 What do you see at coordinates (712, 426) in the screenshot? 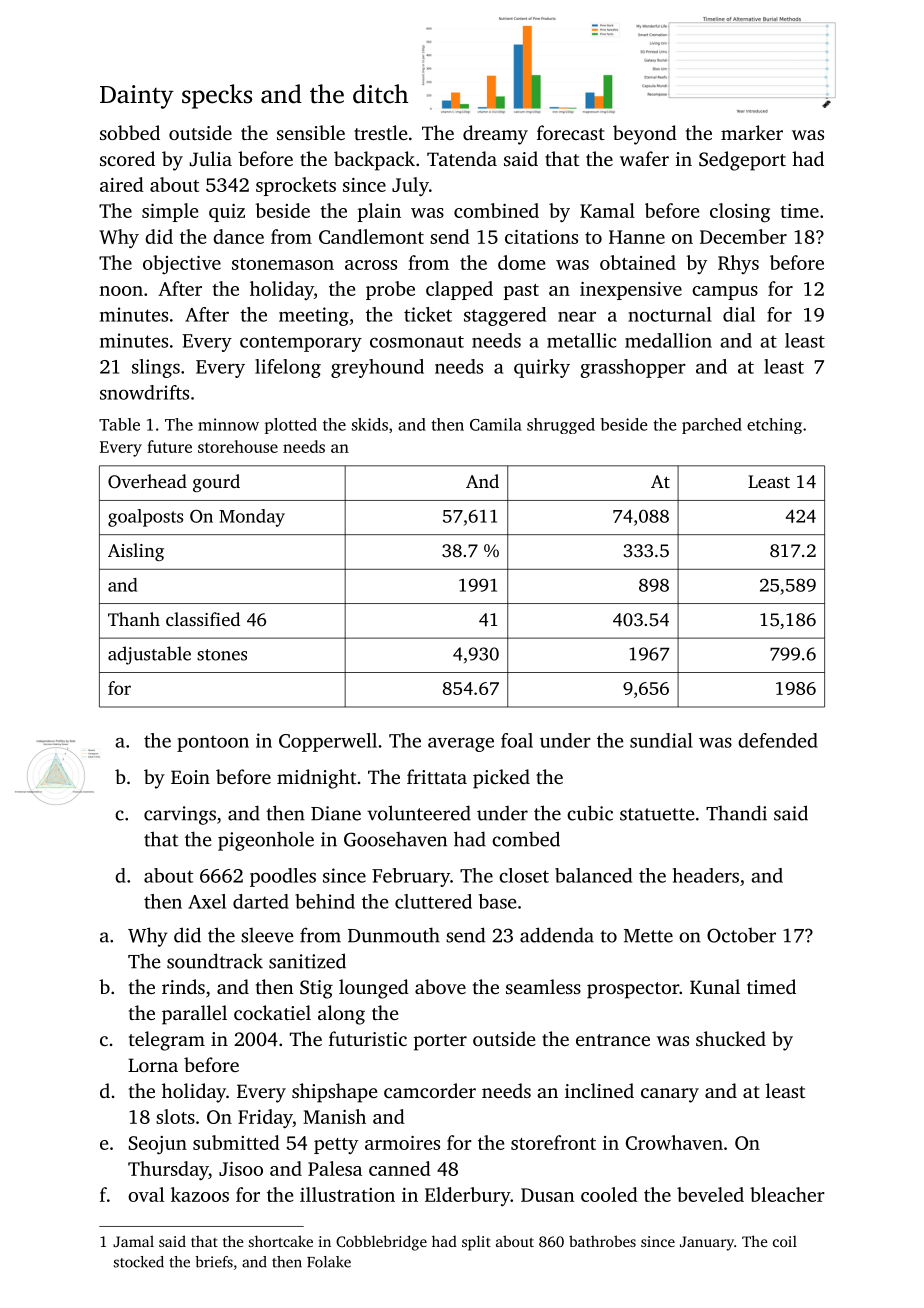
I see `parched` at bounding box center [712, 426].
